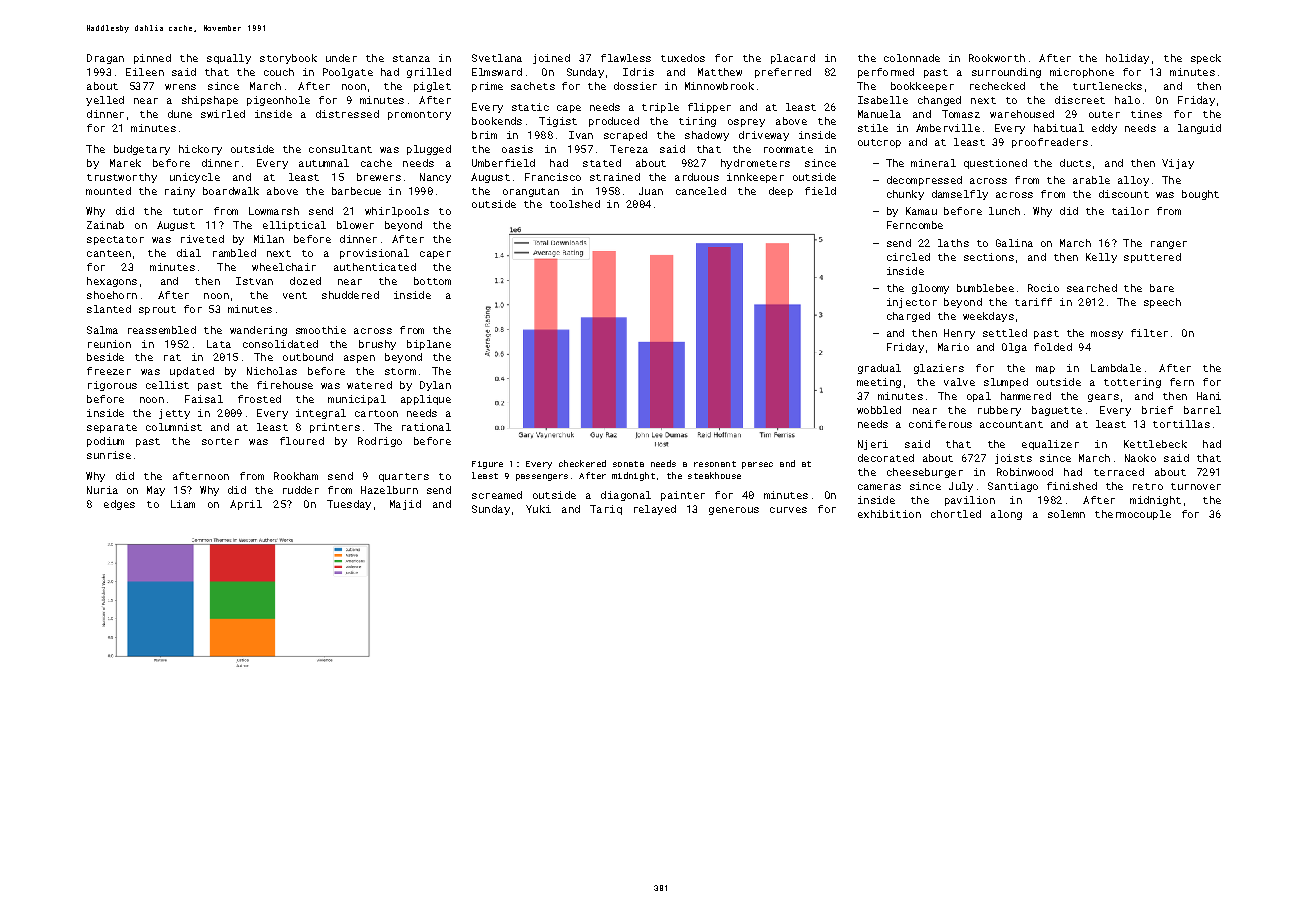 Image resolution: width=1308 pixels, height=924 pixels. I want to click on curves, so click(788, 510).
